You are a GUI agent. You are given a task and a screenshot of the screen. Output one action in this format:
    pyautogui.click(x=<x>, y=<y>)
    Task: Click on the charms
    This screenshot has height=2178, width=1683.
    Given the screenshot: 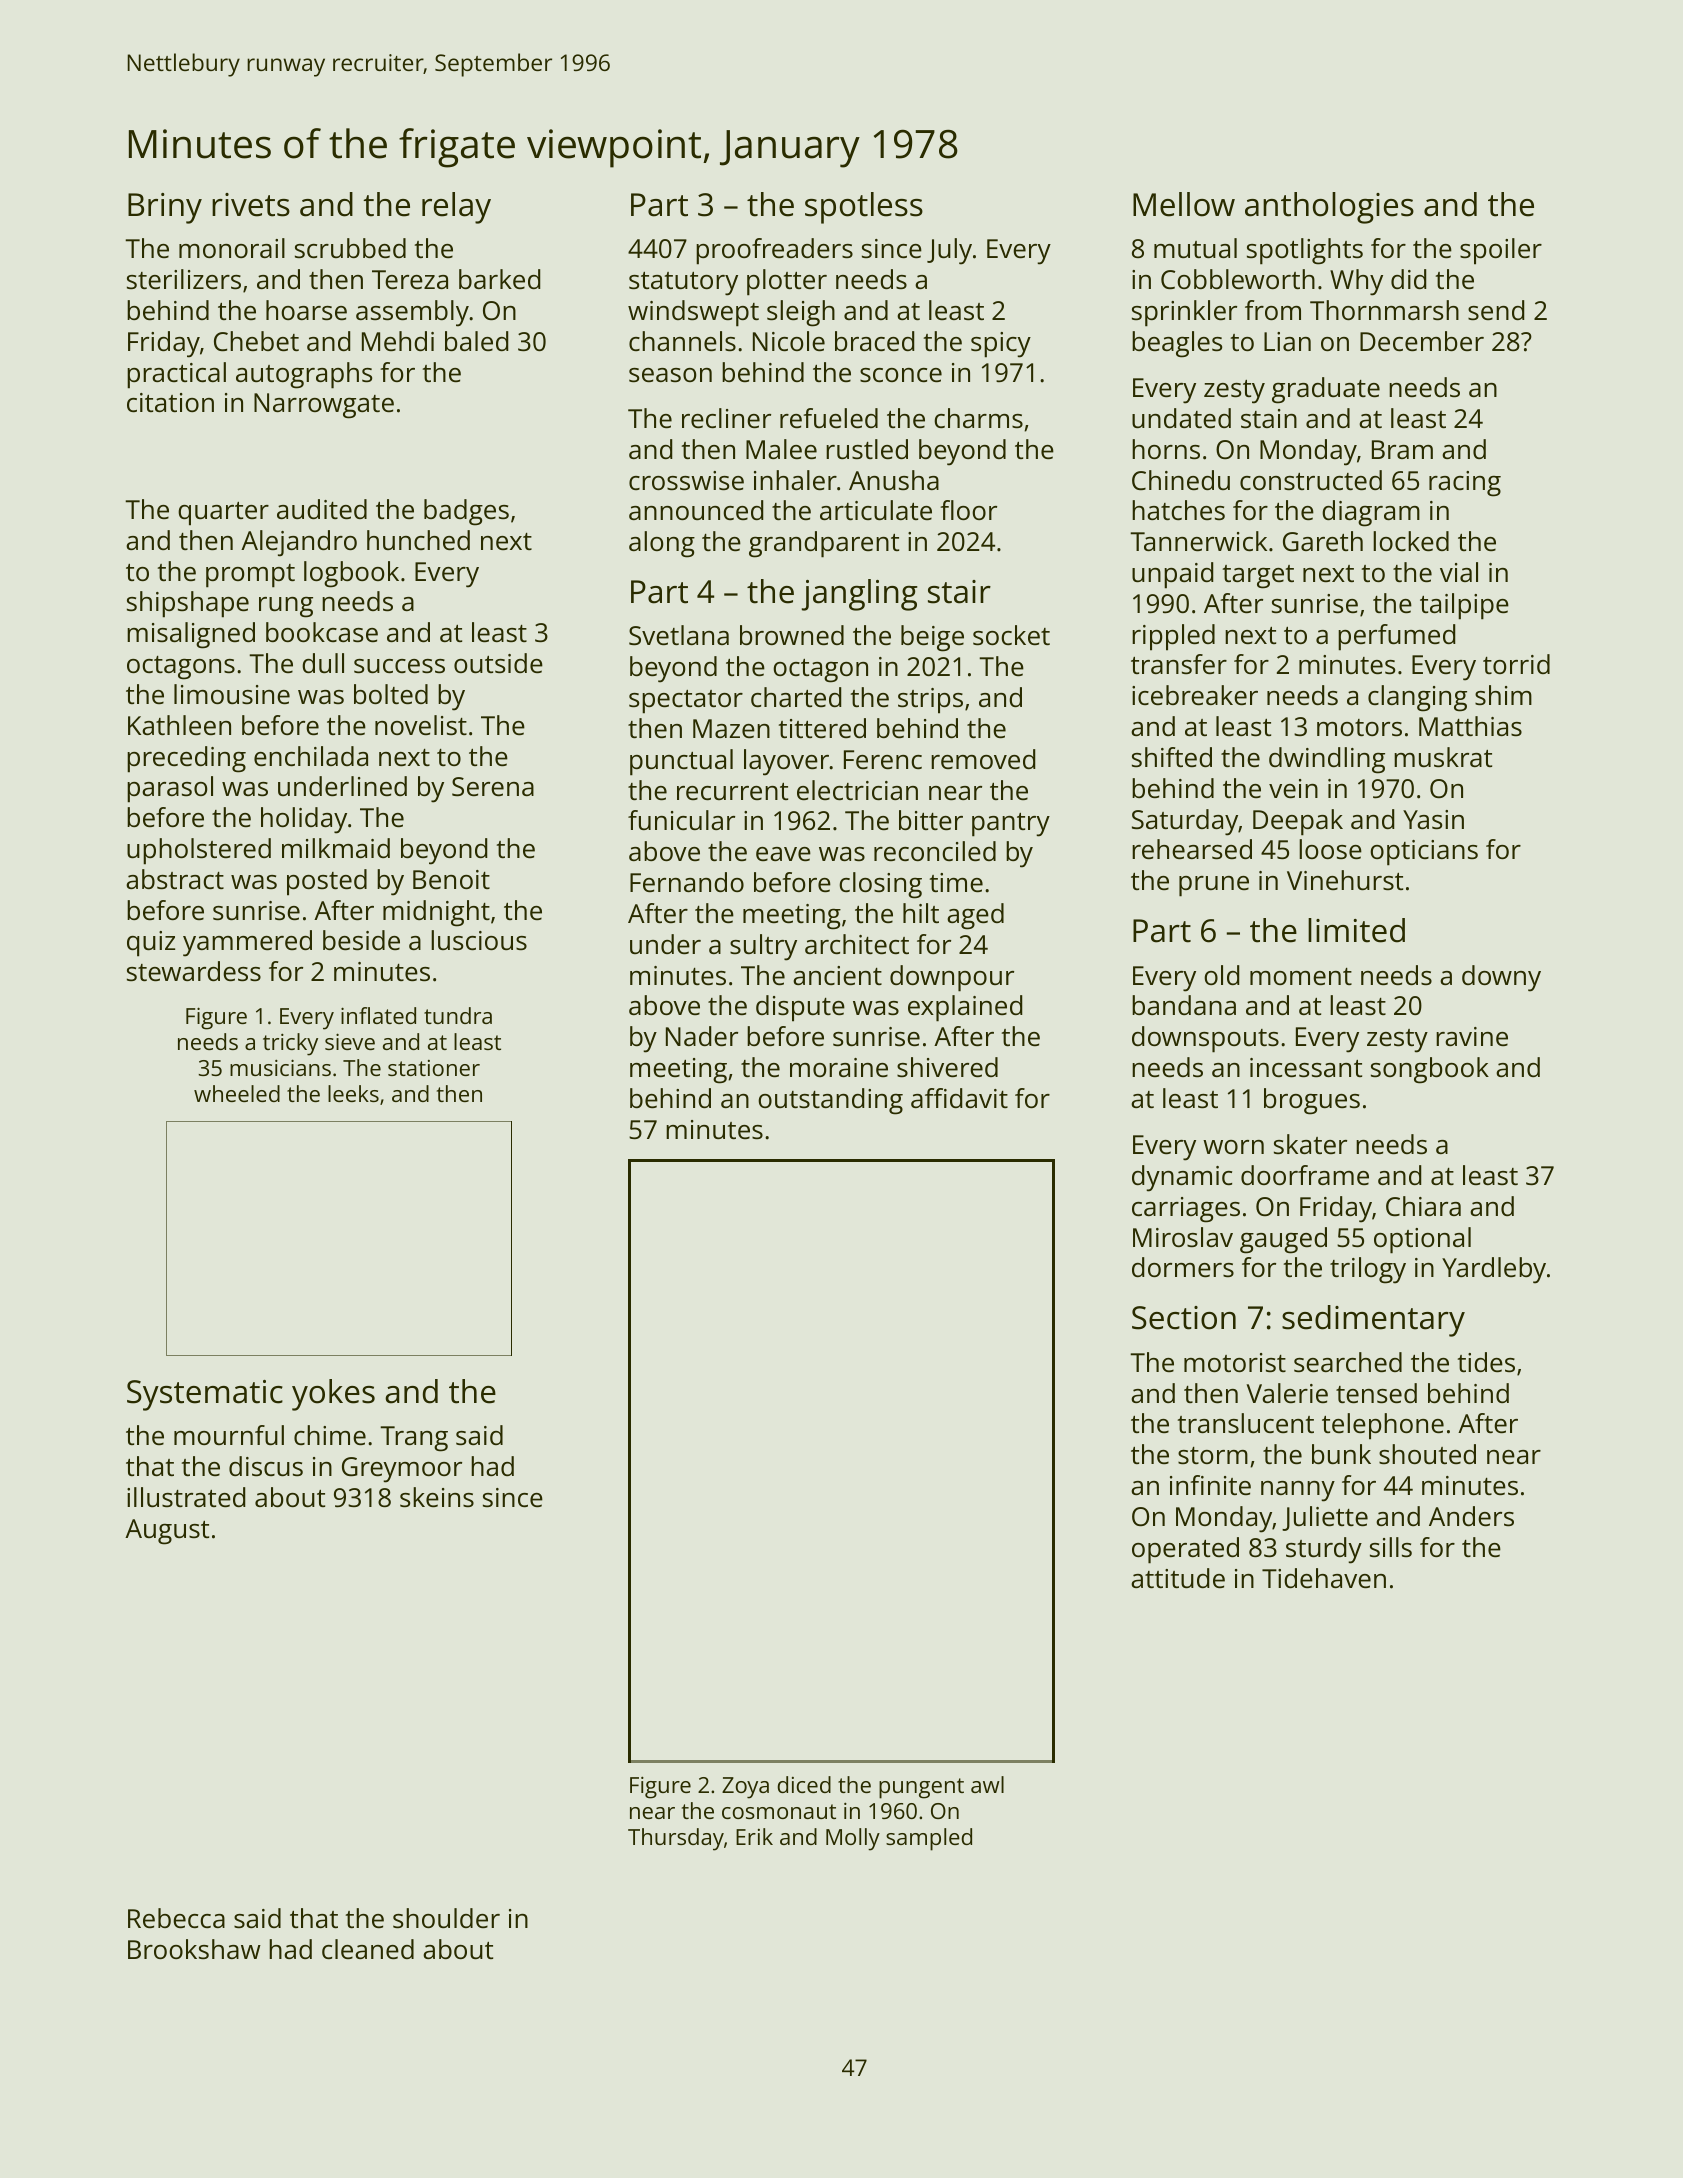 What is the action you would take?
    pyautogui.click(x=978, y=418)
